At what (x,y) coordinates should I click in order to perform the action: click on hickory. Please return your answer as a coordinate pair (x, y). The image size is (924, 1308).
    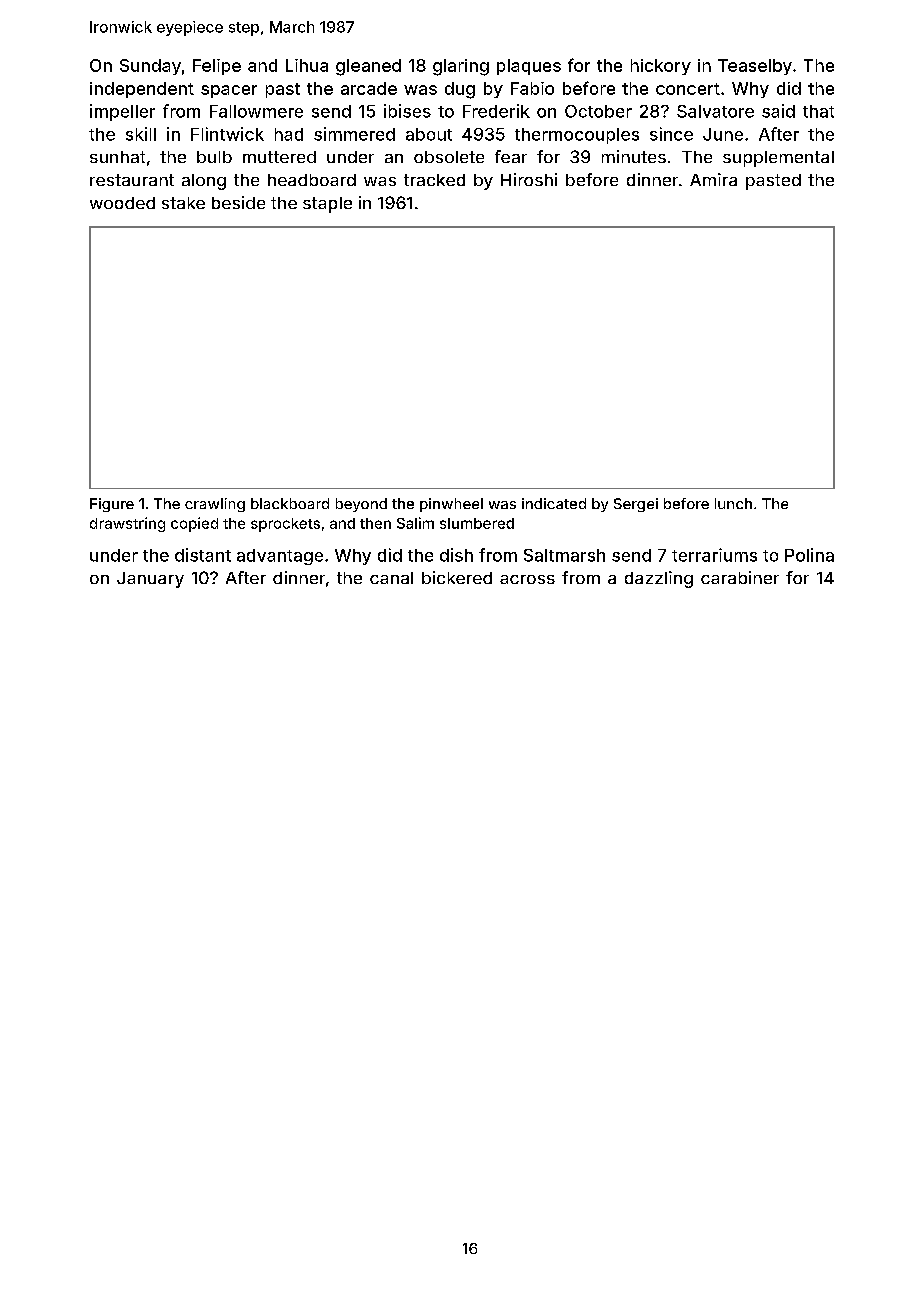
    Looking at the image, I should click on (661, 67).
